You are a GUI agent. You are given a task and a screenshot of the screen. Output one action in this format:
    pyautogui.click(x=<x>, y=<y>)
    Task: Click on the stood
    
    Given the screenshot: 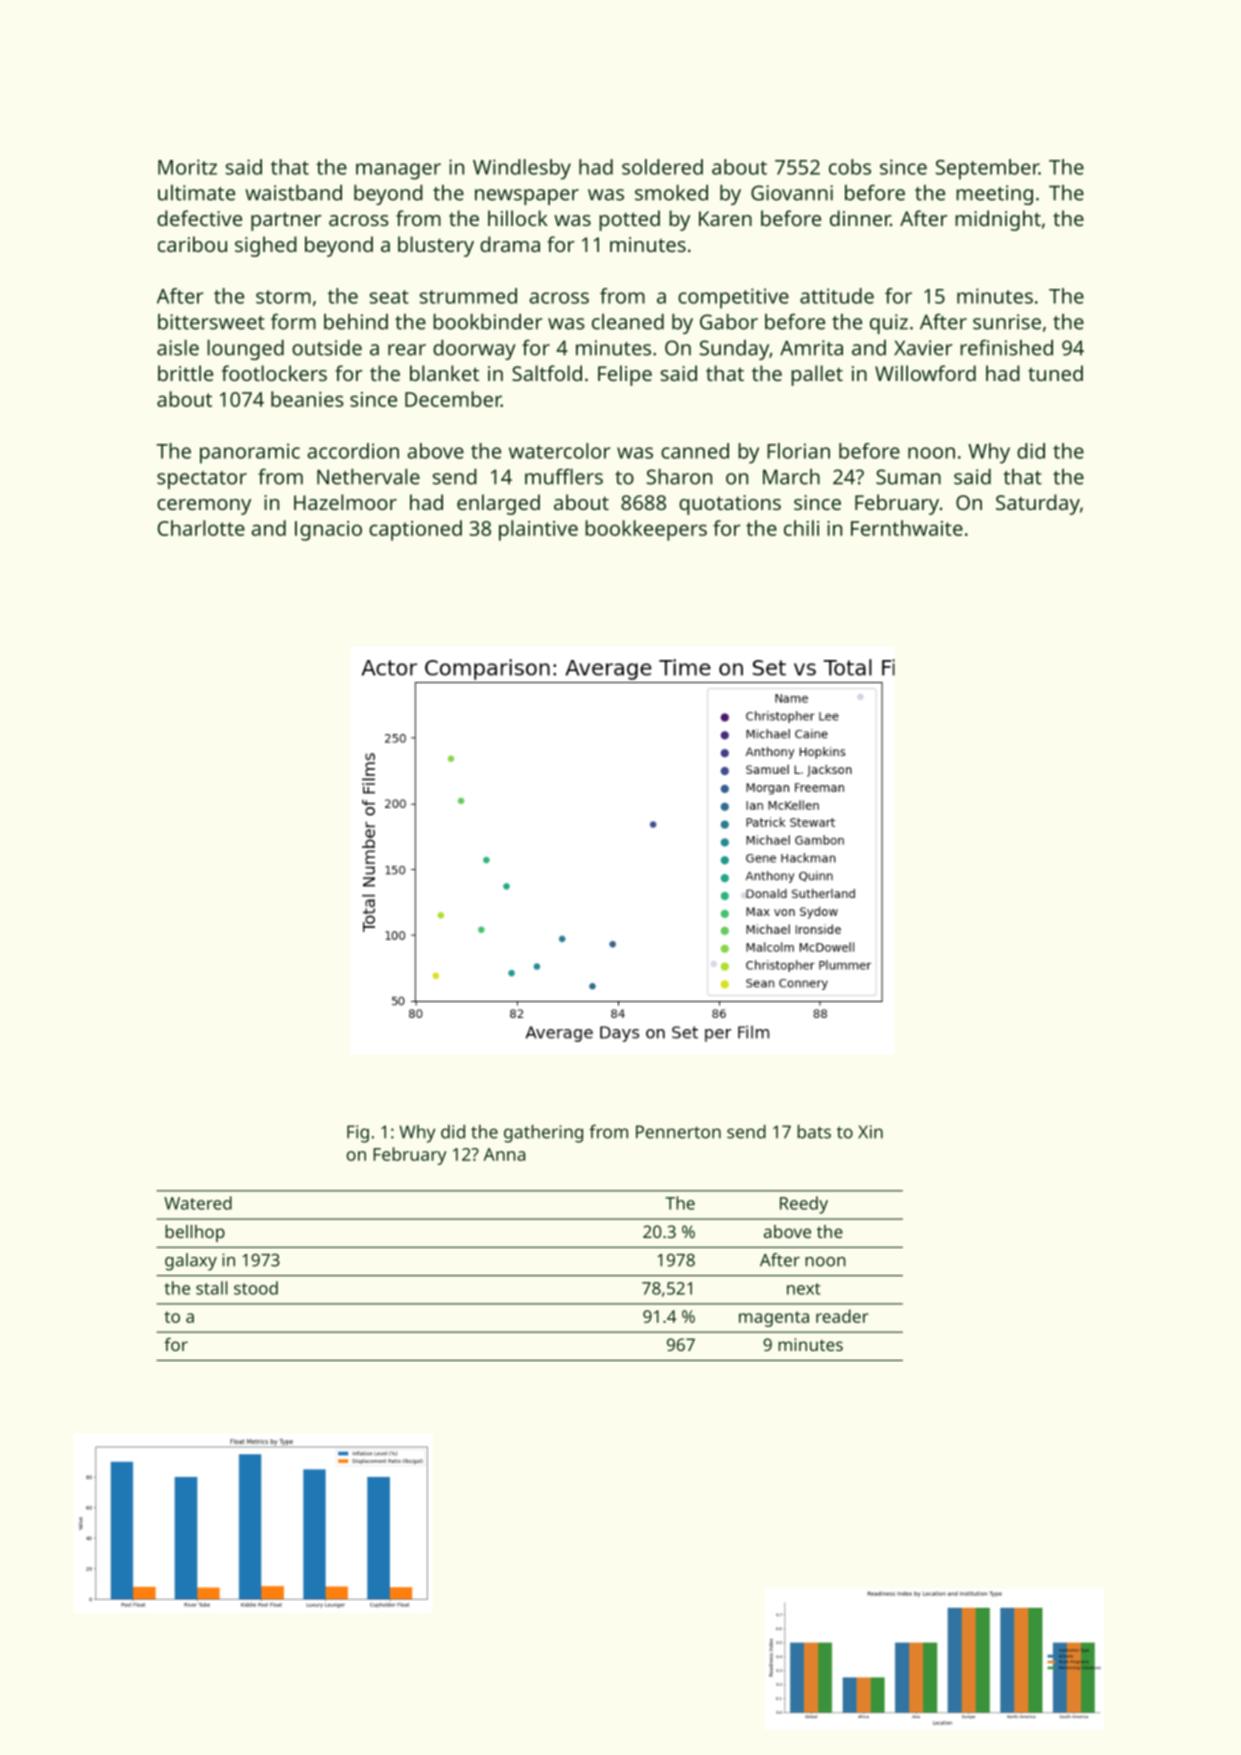 What is the action you would take?
    pyautogui.click(x=256, y=1288)
